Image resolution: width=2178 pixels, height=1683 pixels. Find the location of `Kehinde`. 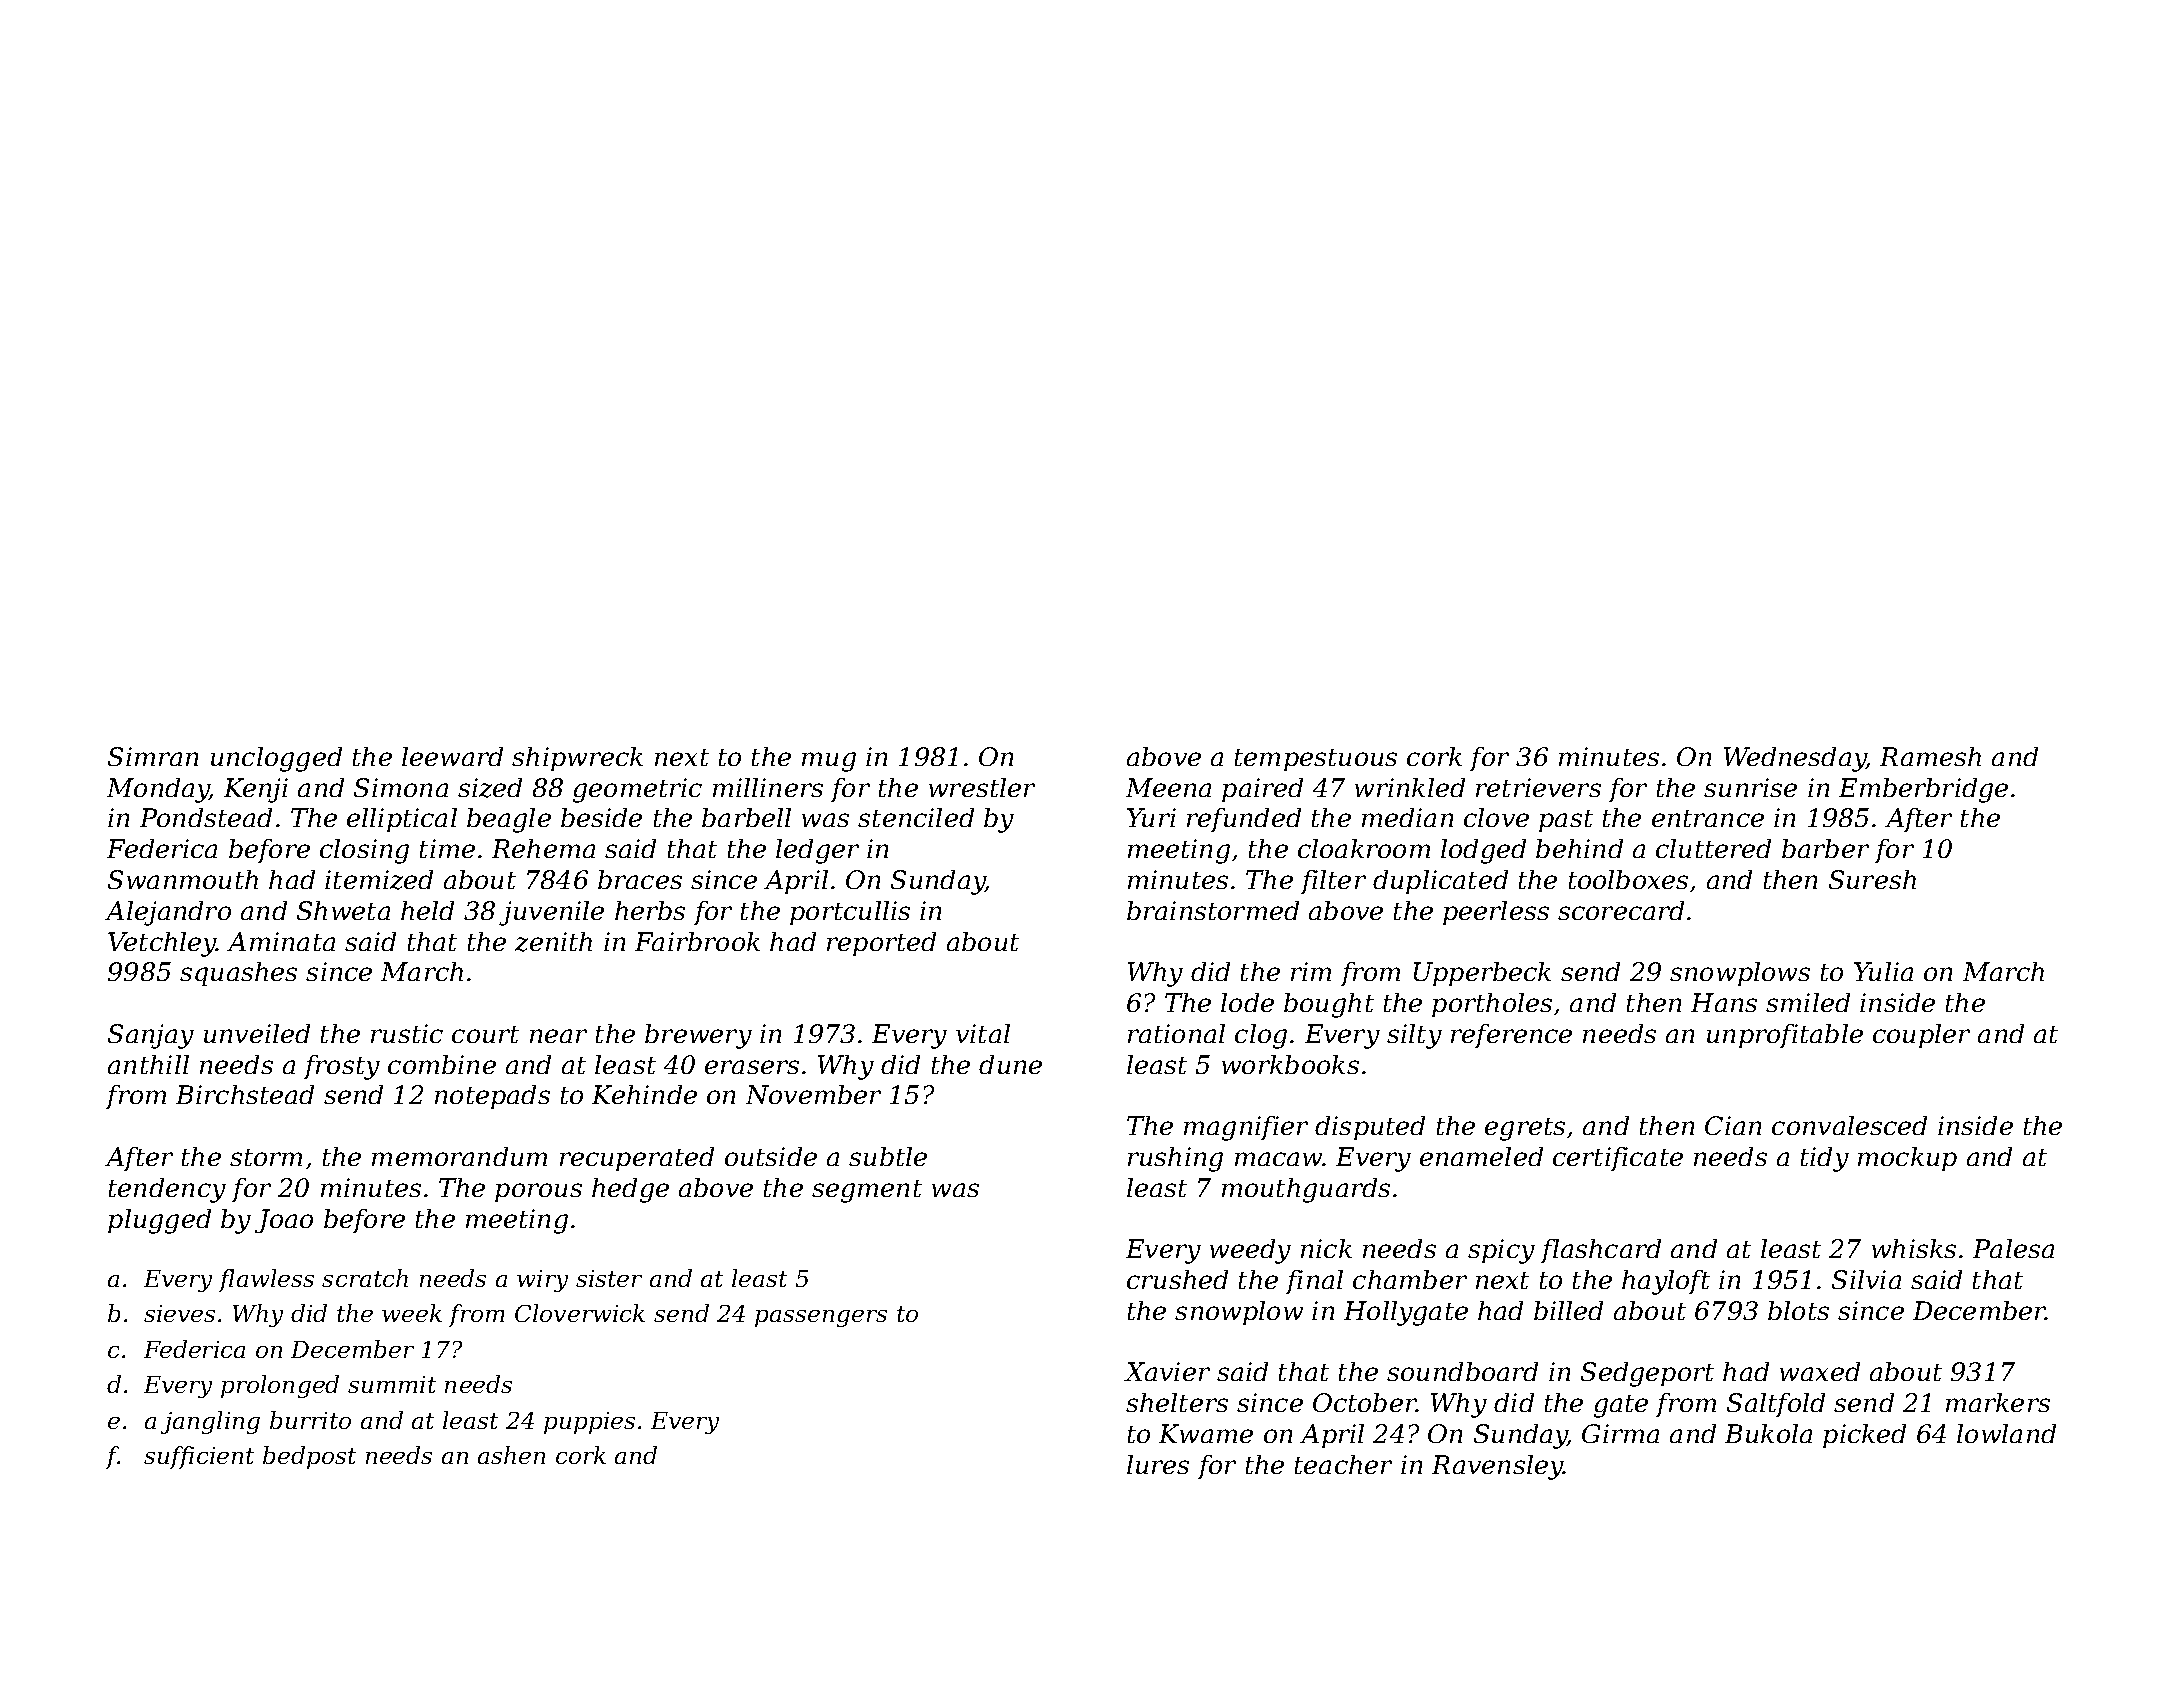

Kehinde is located at coordinates (644, 1094).
